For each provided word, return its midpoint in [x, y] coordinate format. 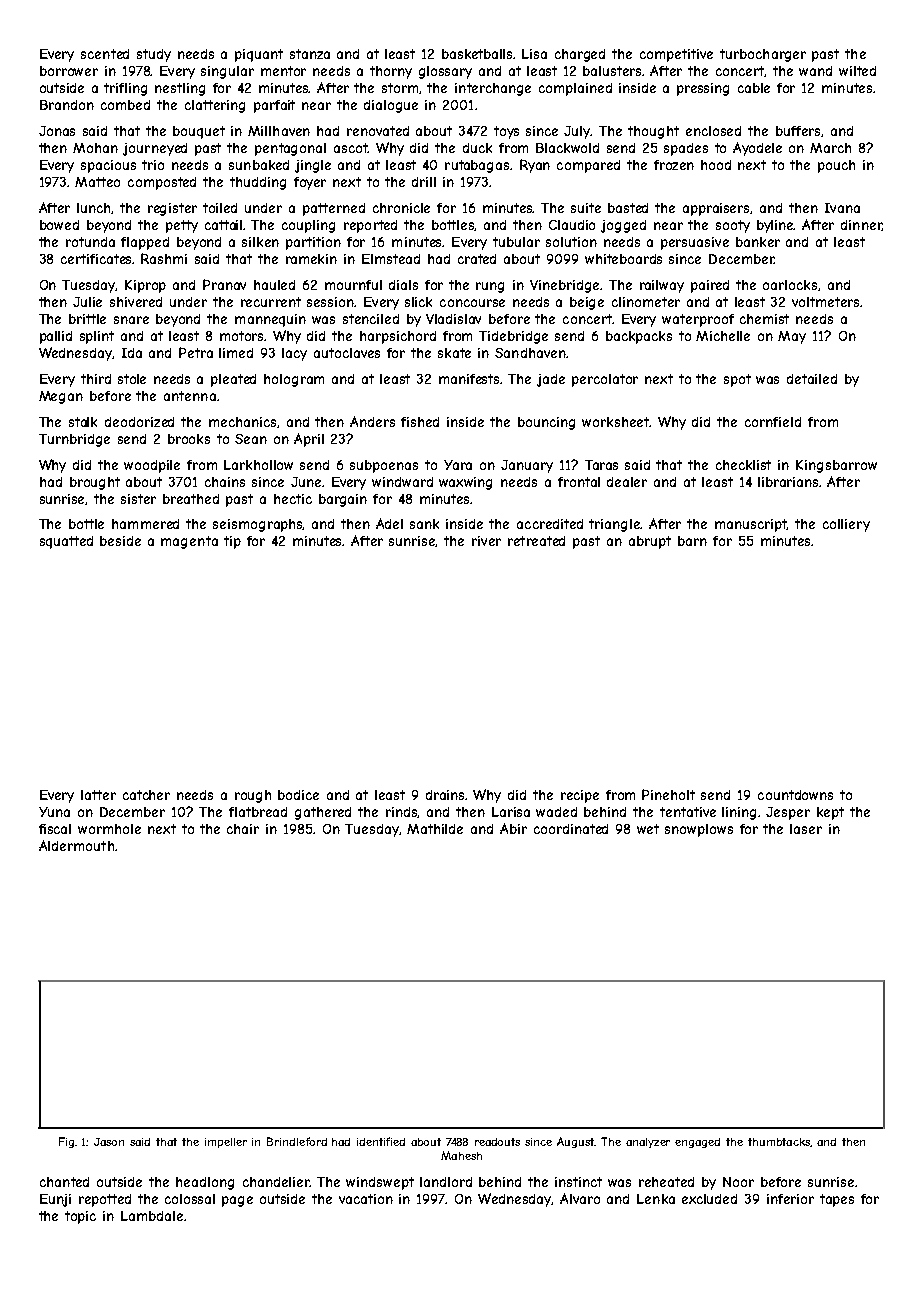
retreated [536, 541]
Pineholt [668, 794]
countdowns [795, 795]
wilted [857, 71]
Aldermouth [76, 845]
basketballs [478, 54]
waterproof [698, 320]
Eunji [55, 1200]
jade [551, 380]
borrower [69, 71]
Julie [87, 302]
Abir [513, 828]
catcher [146, 795]
